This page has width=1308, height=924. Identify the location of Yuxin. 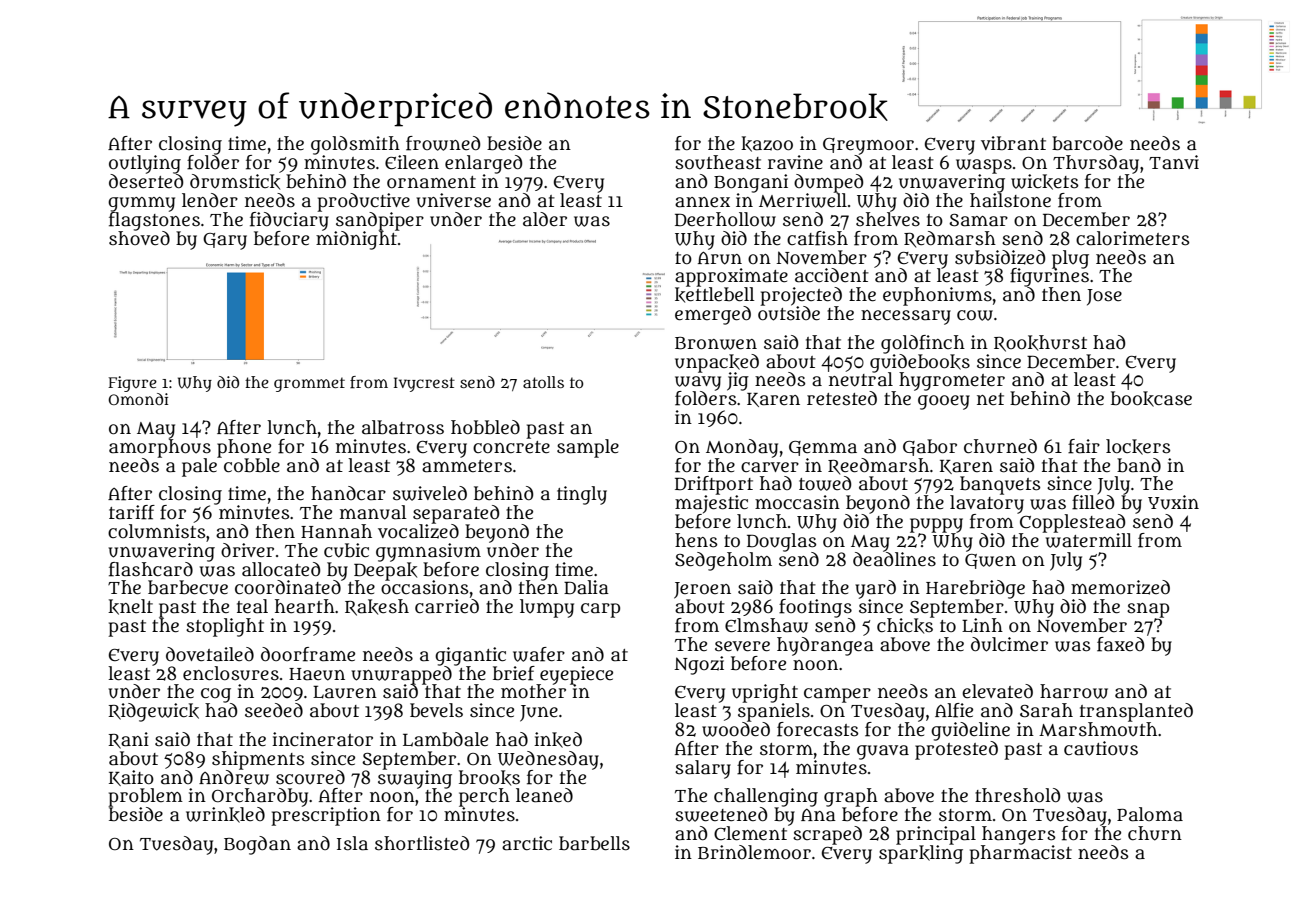
(1173, 502).
